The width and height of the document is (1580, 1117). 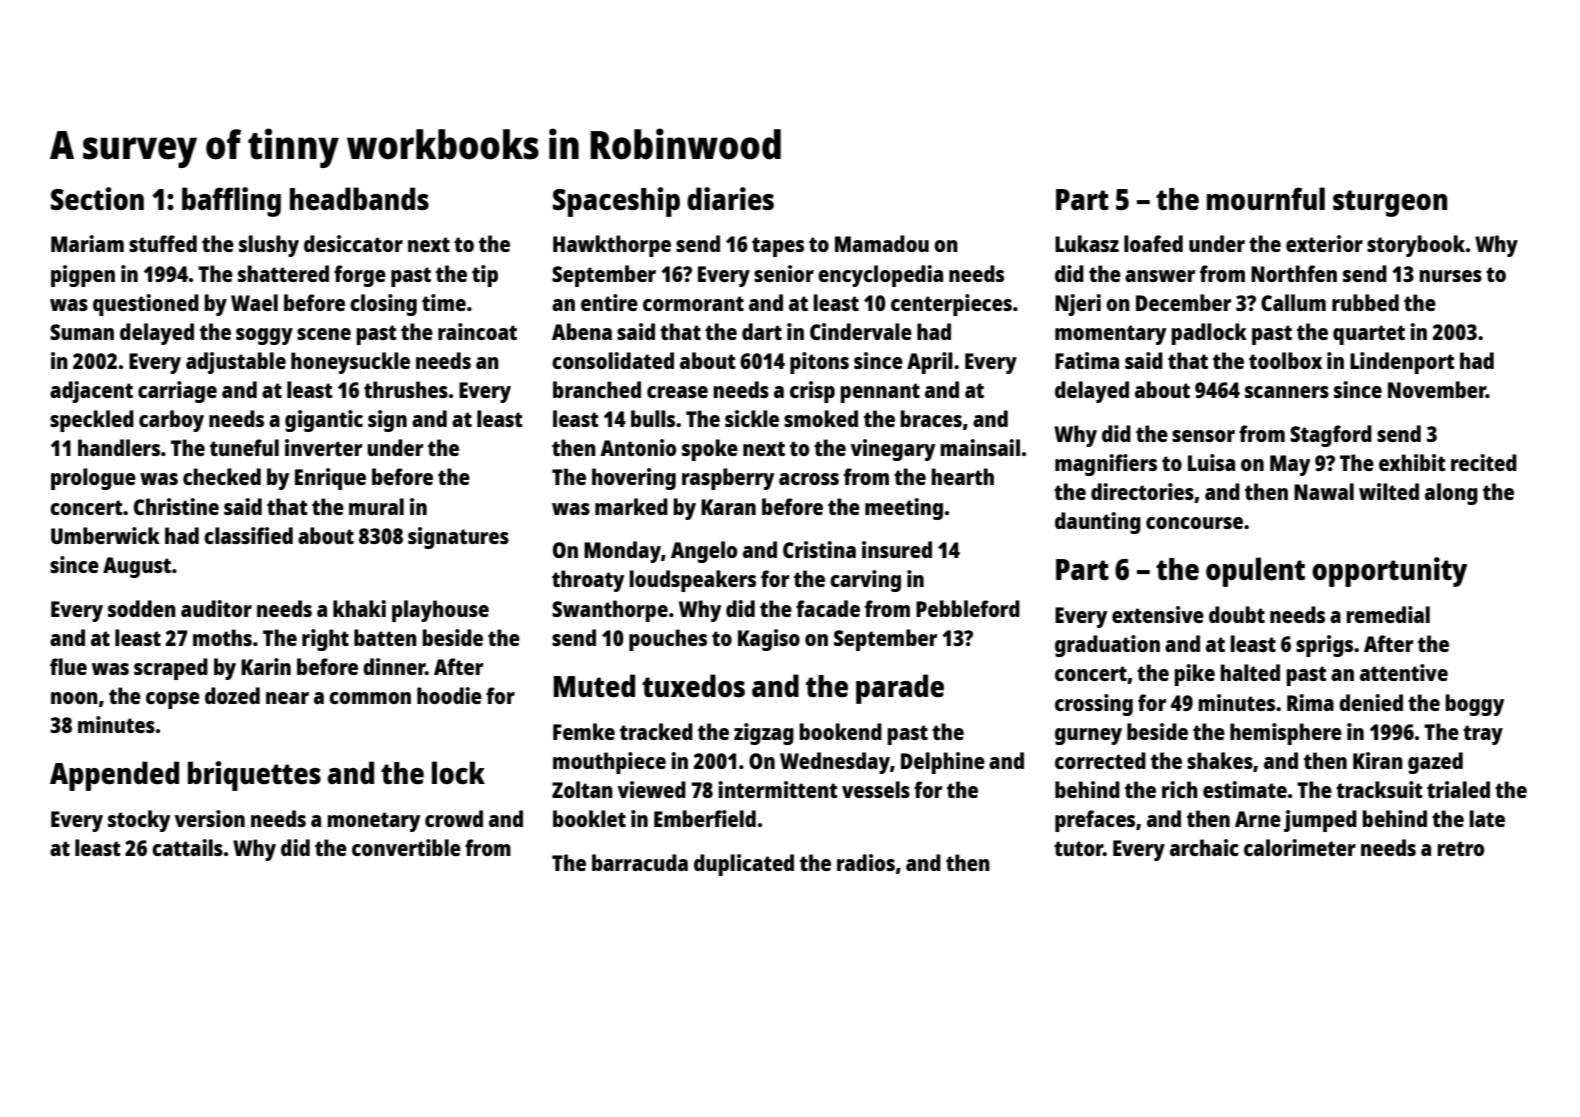 I want to click on diaries, so click(x=730, y=198).
